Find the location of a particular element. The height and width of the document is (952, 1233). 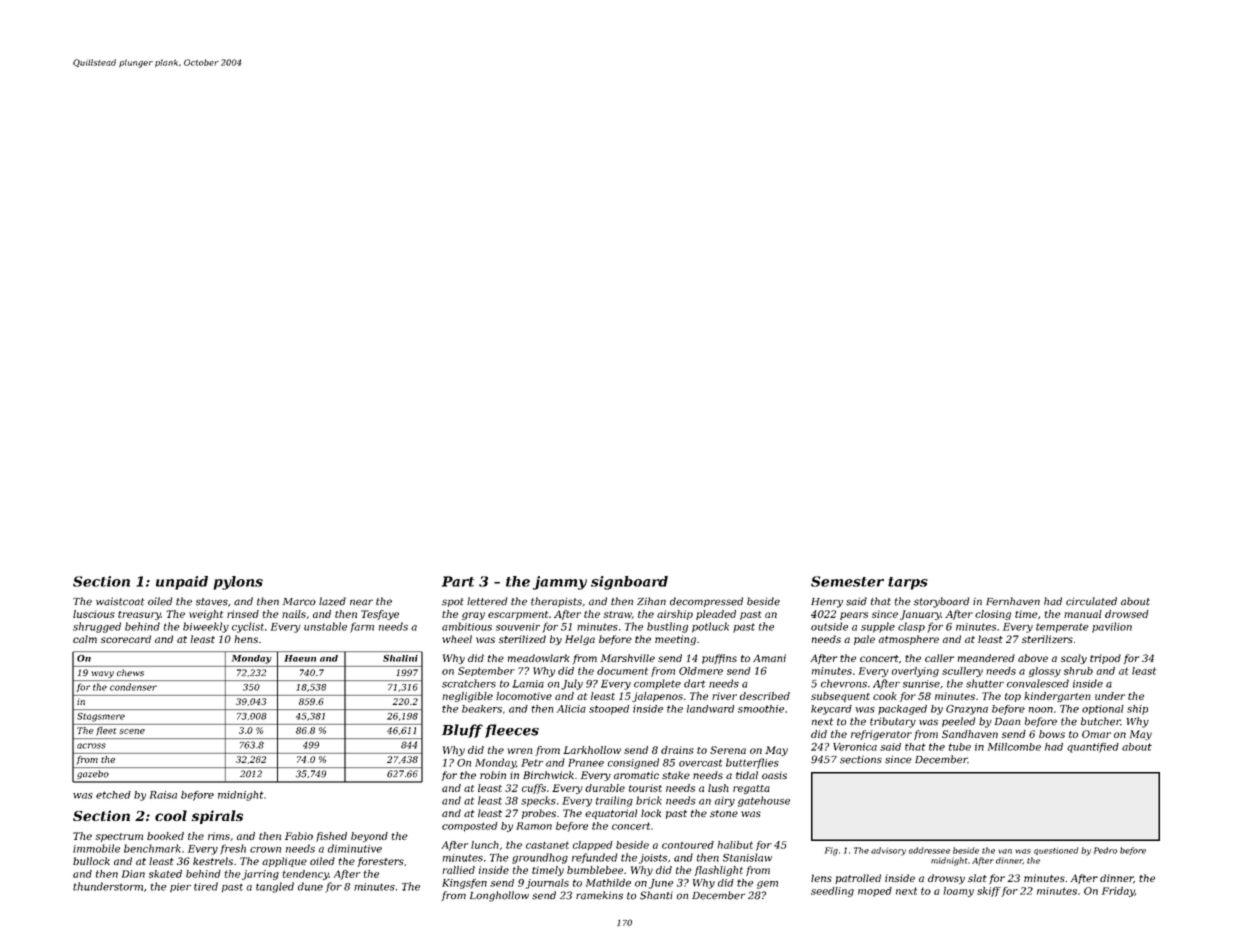

smoothie is located at coordinates (761, 709).
